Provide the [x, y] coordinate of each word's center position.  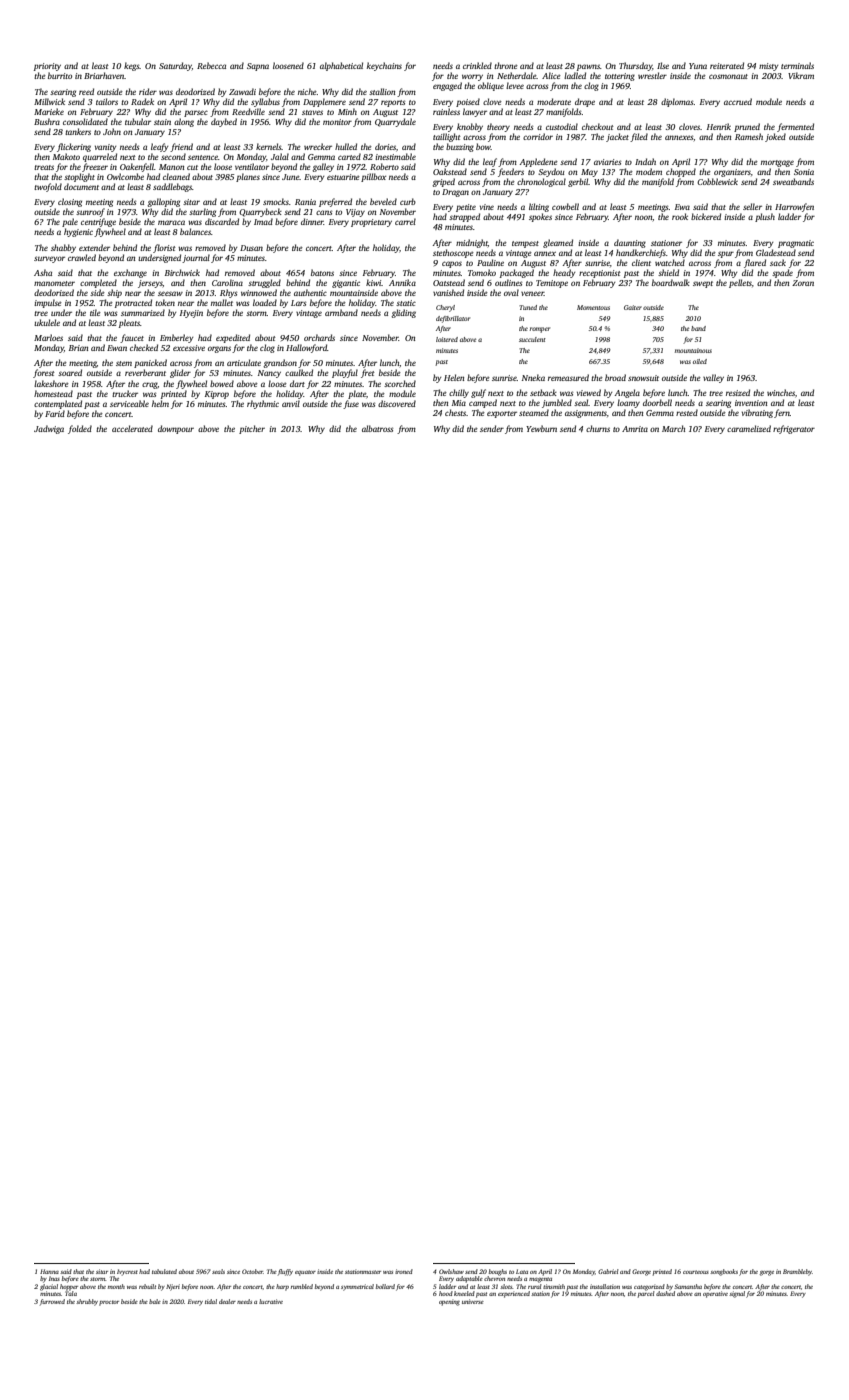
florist [164, 248]
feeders [511, 172]
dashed [665, 1293]
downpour [176, 429]
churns [598, 428]
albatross [377, 428]
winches [781, 392]
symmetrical [357, 1287]
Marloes [48, 337]
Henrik [719, 126]
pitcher [252, 429]
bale [155, 1301]
